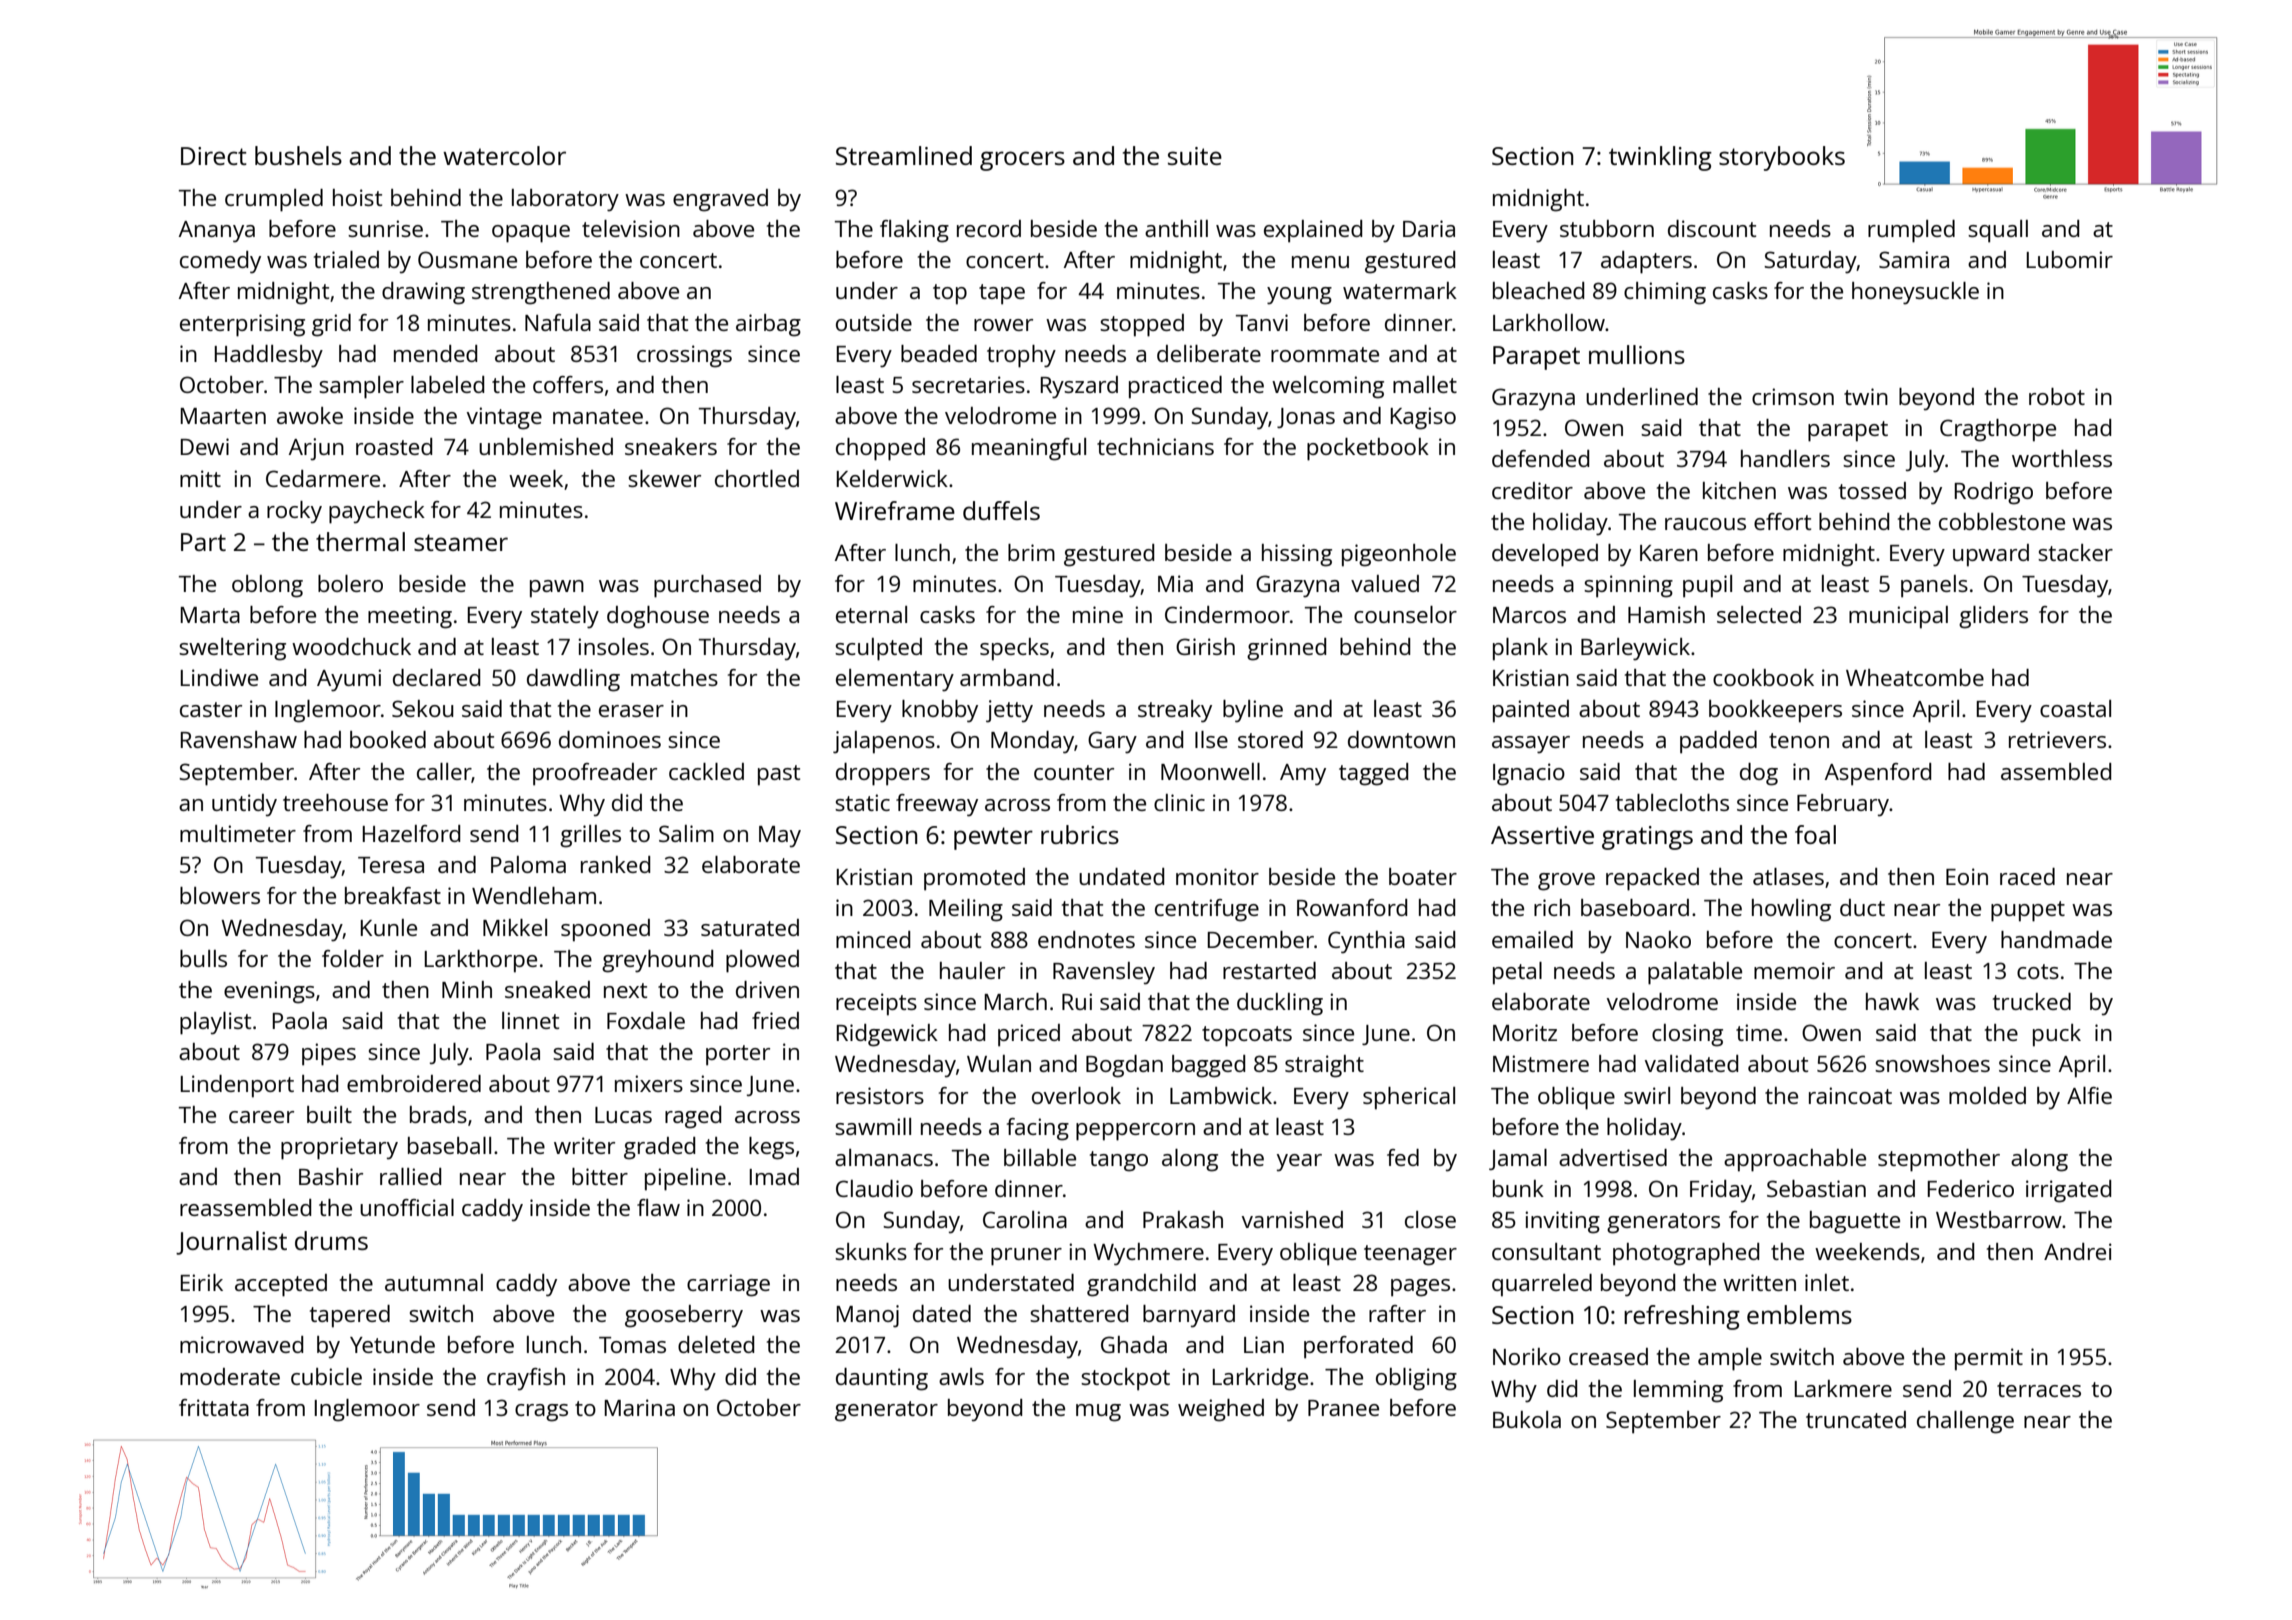 Image resolution: width=2292 pixels, height=1620 pixels. What do you see at coordinates (989, 228) in the document?
I see `record` at bounding box center [989, 228].
